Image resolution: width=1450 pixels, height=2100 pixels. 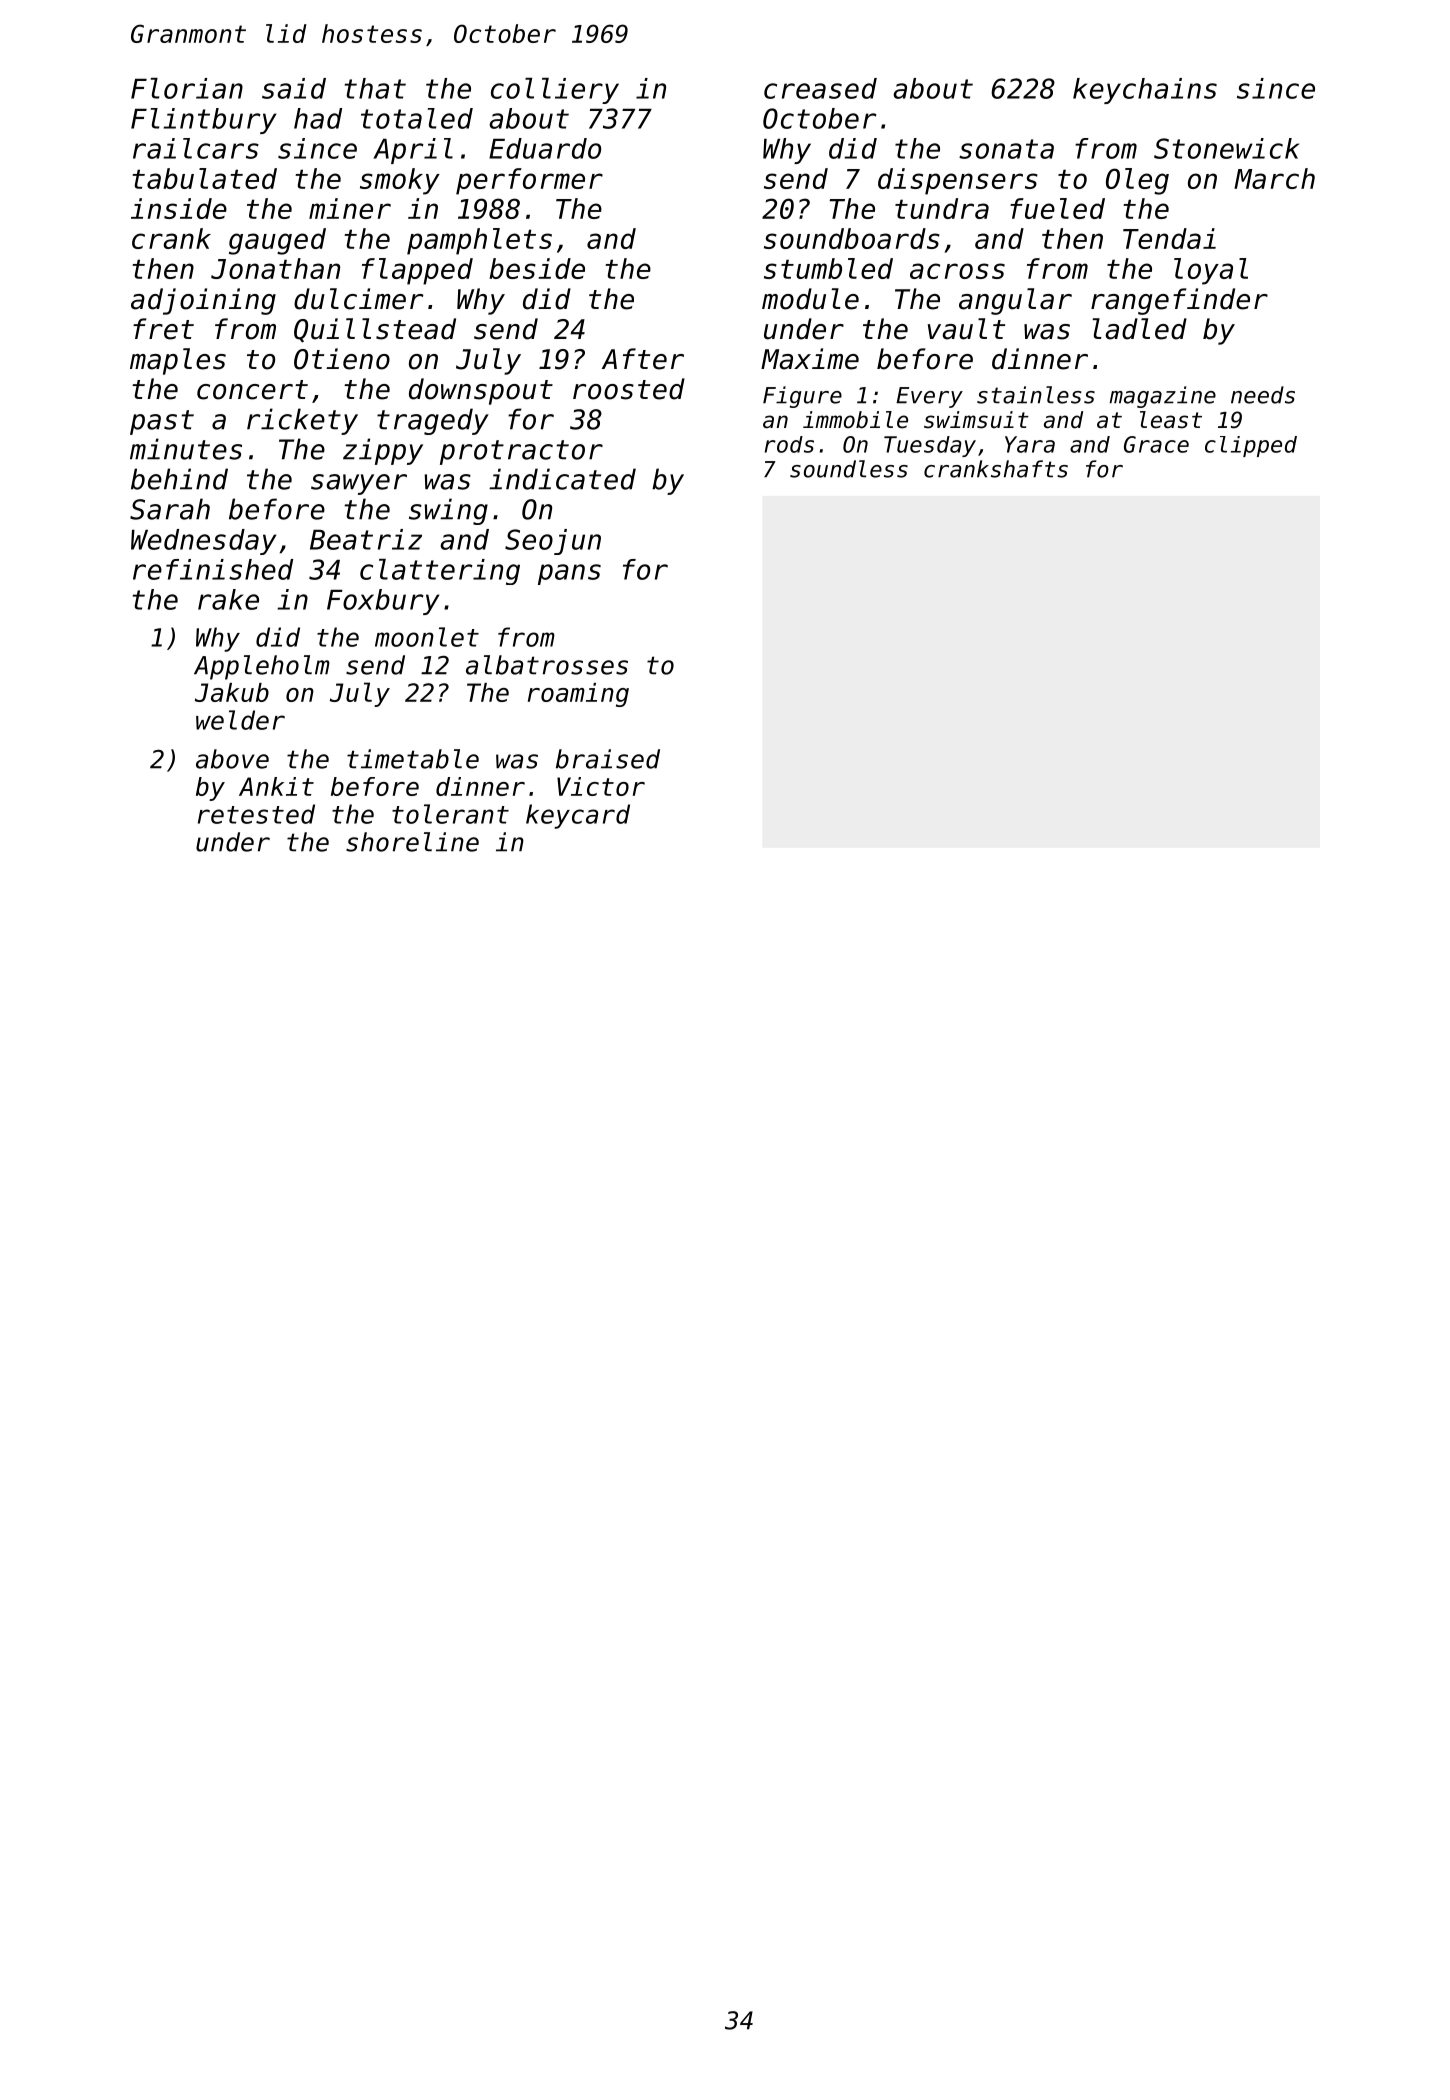 I want to click on braised, so click(x=608, y=759).
